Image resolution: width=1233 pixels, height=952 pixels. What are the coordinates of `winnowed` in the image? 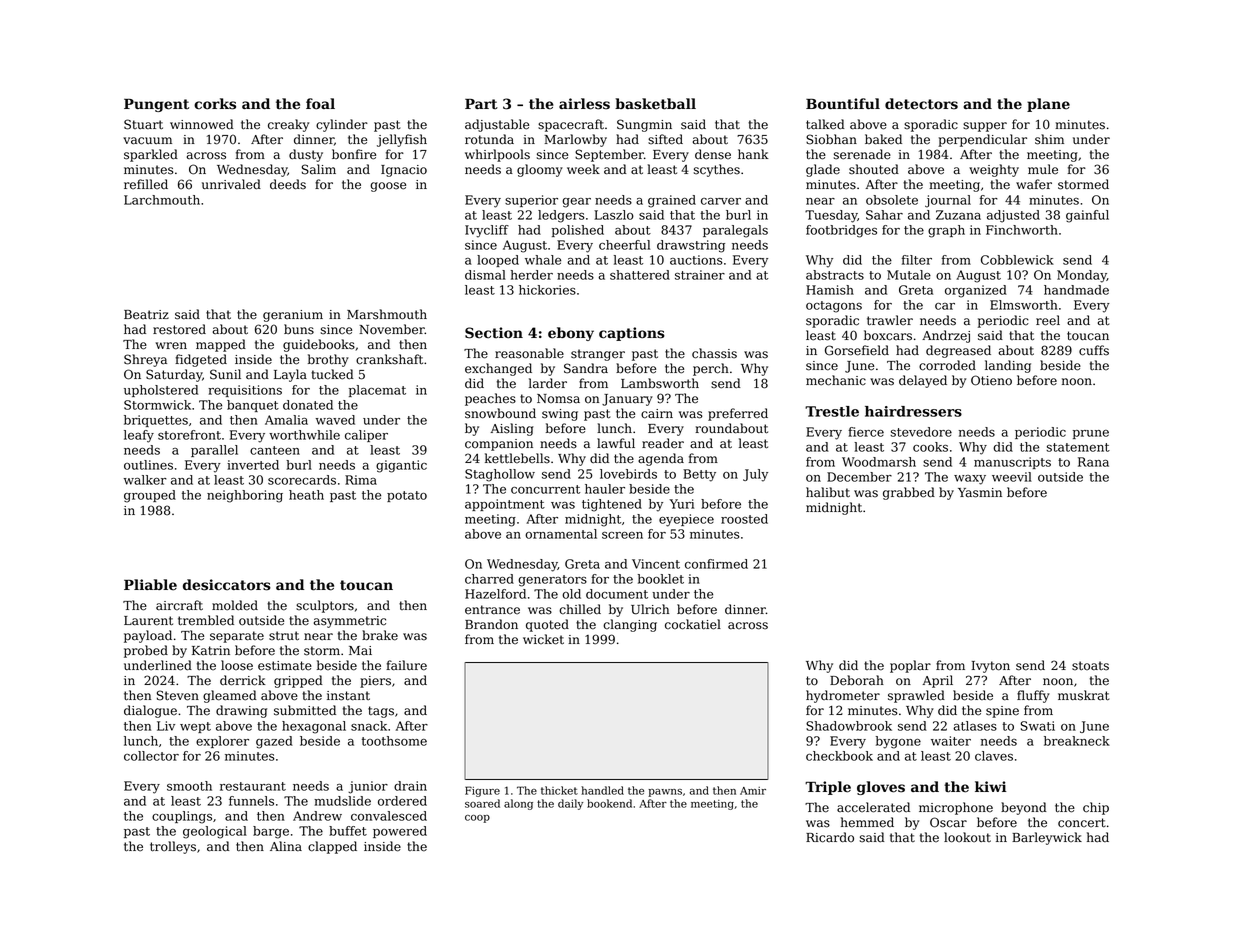 It's located at (201, 124).
